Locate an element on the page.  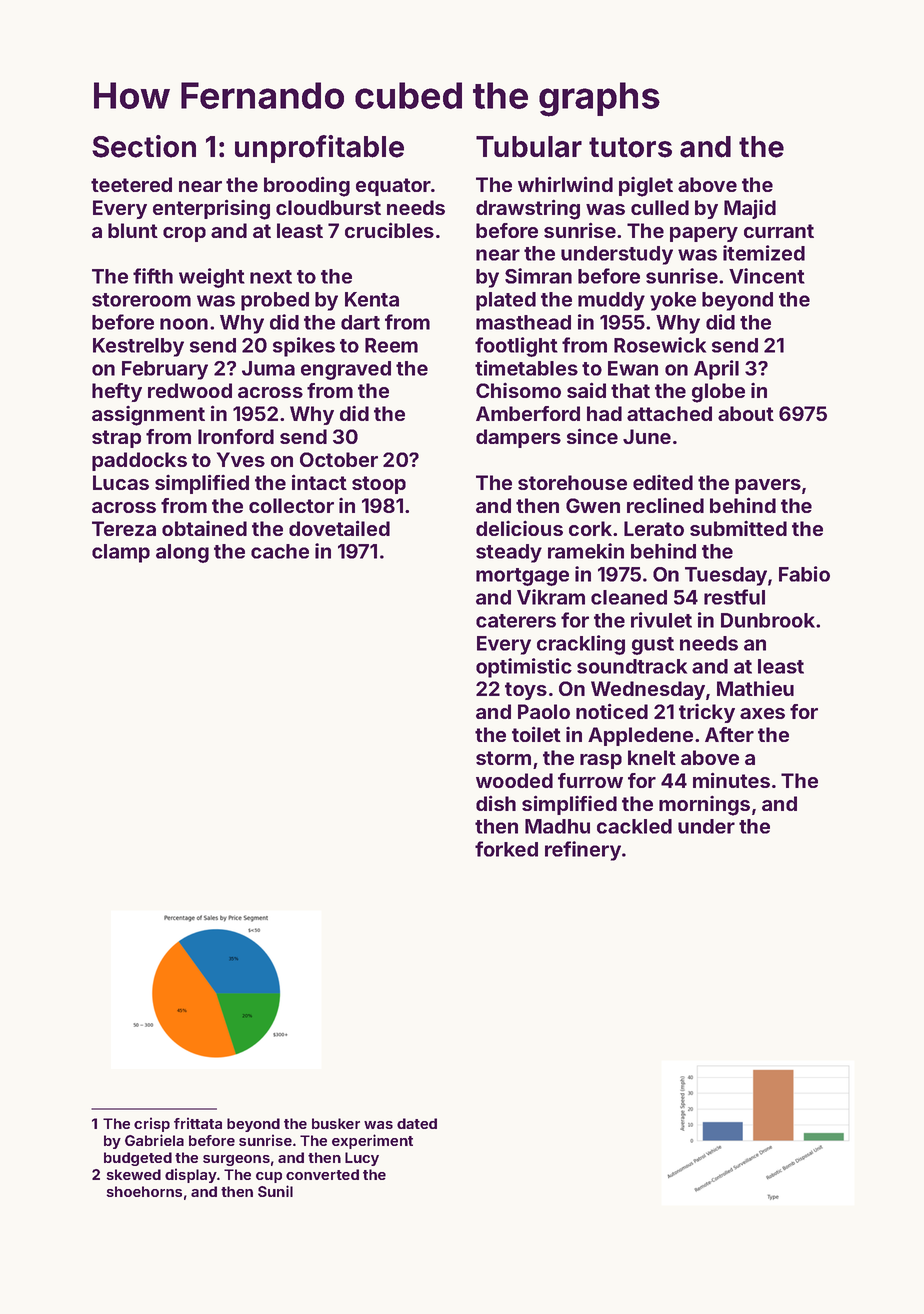
Gabriela is located at coordinates (154, 1140).
